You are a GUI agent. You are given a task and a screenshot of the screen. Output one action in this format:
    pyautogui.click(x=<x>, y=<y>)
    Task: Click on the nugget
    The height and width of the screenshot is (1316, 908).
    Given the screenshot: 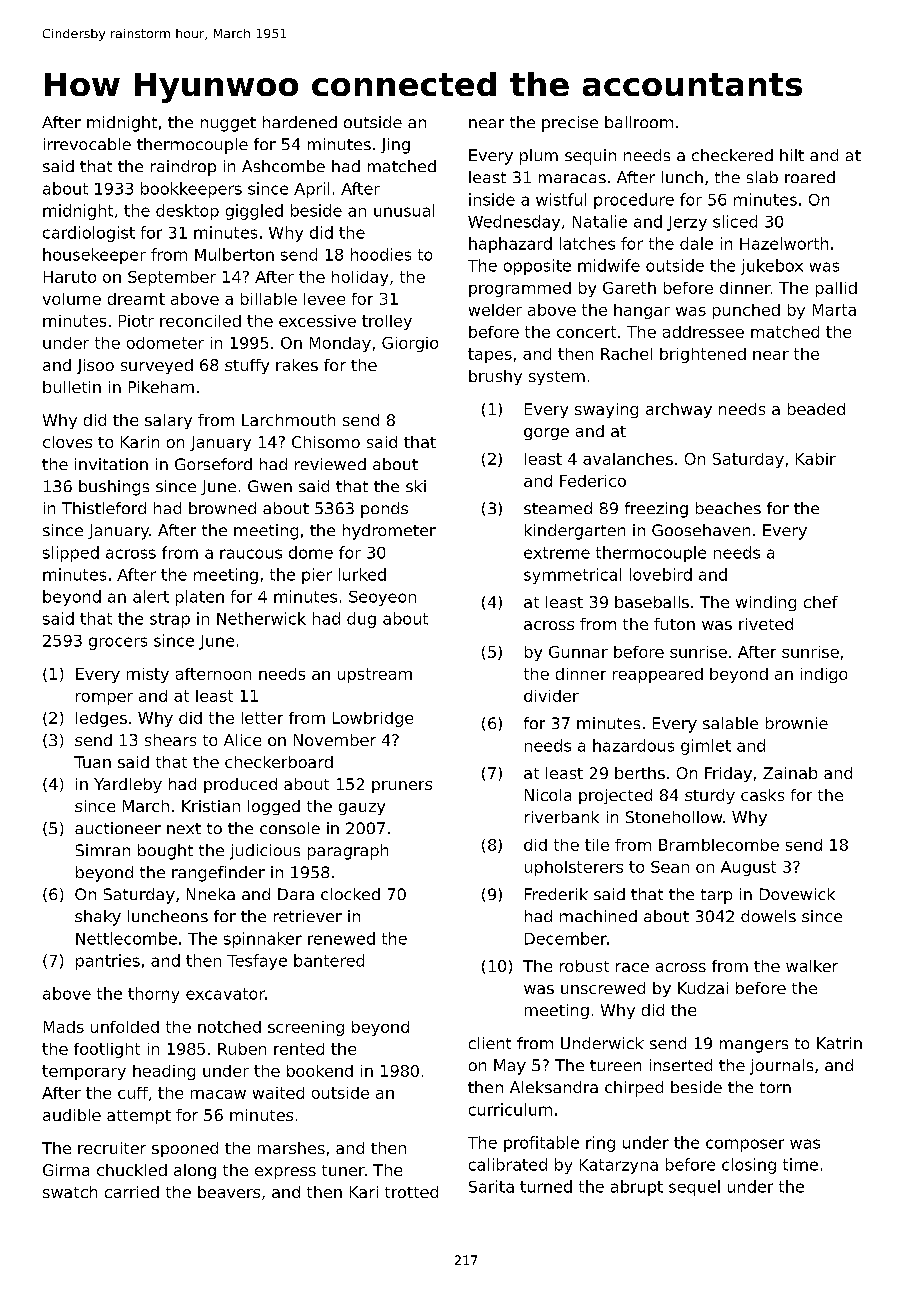 What is the action you would take?
    pyautogui.click(x=228, y=124)
